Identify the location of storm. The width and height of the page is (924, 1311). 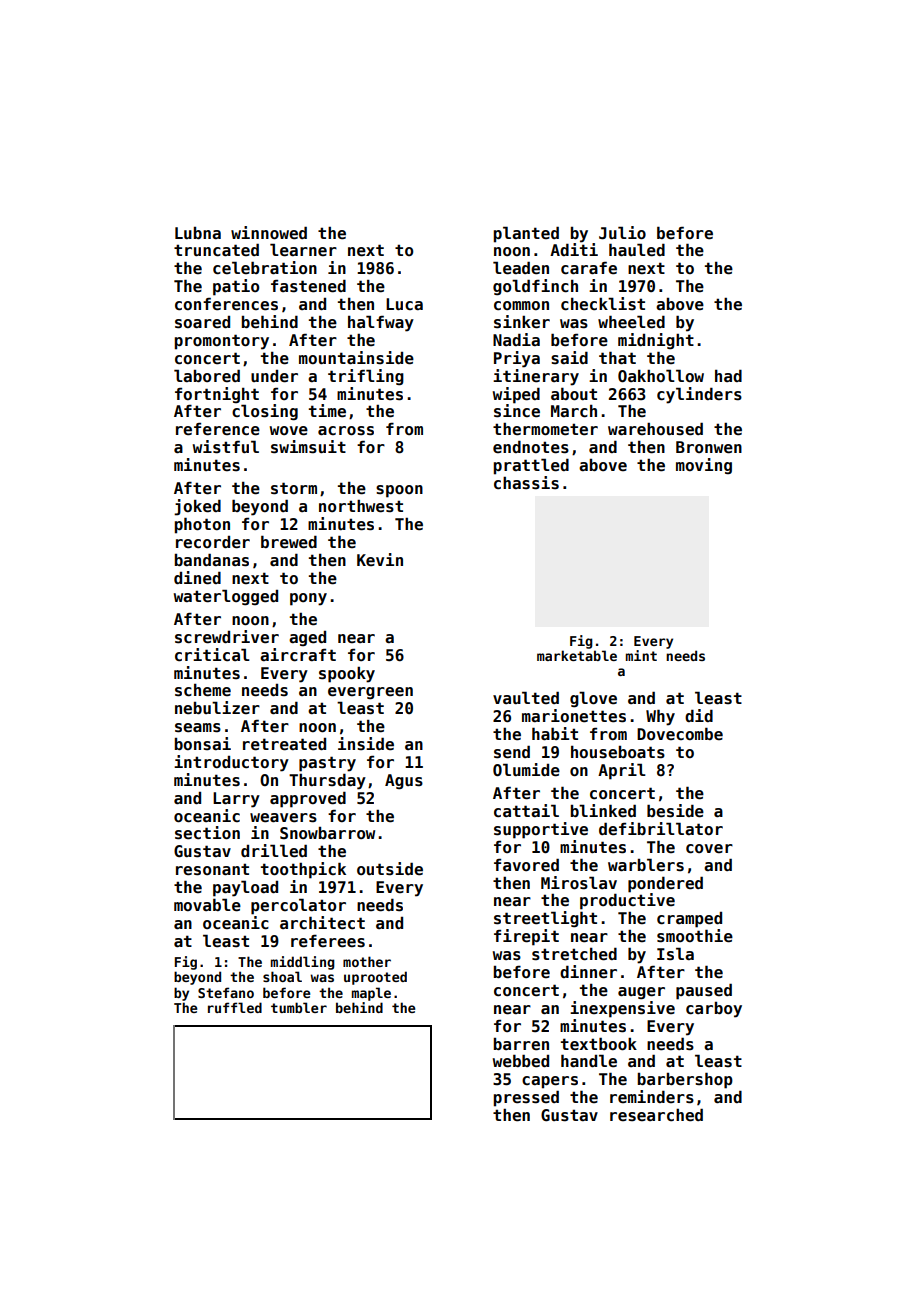
(294, 488).
